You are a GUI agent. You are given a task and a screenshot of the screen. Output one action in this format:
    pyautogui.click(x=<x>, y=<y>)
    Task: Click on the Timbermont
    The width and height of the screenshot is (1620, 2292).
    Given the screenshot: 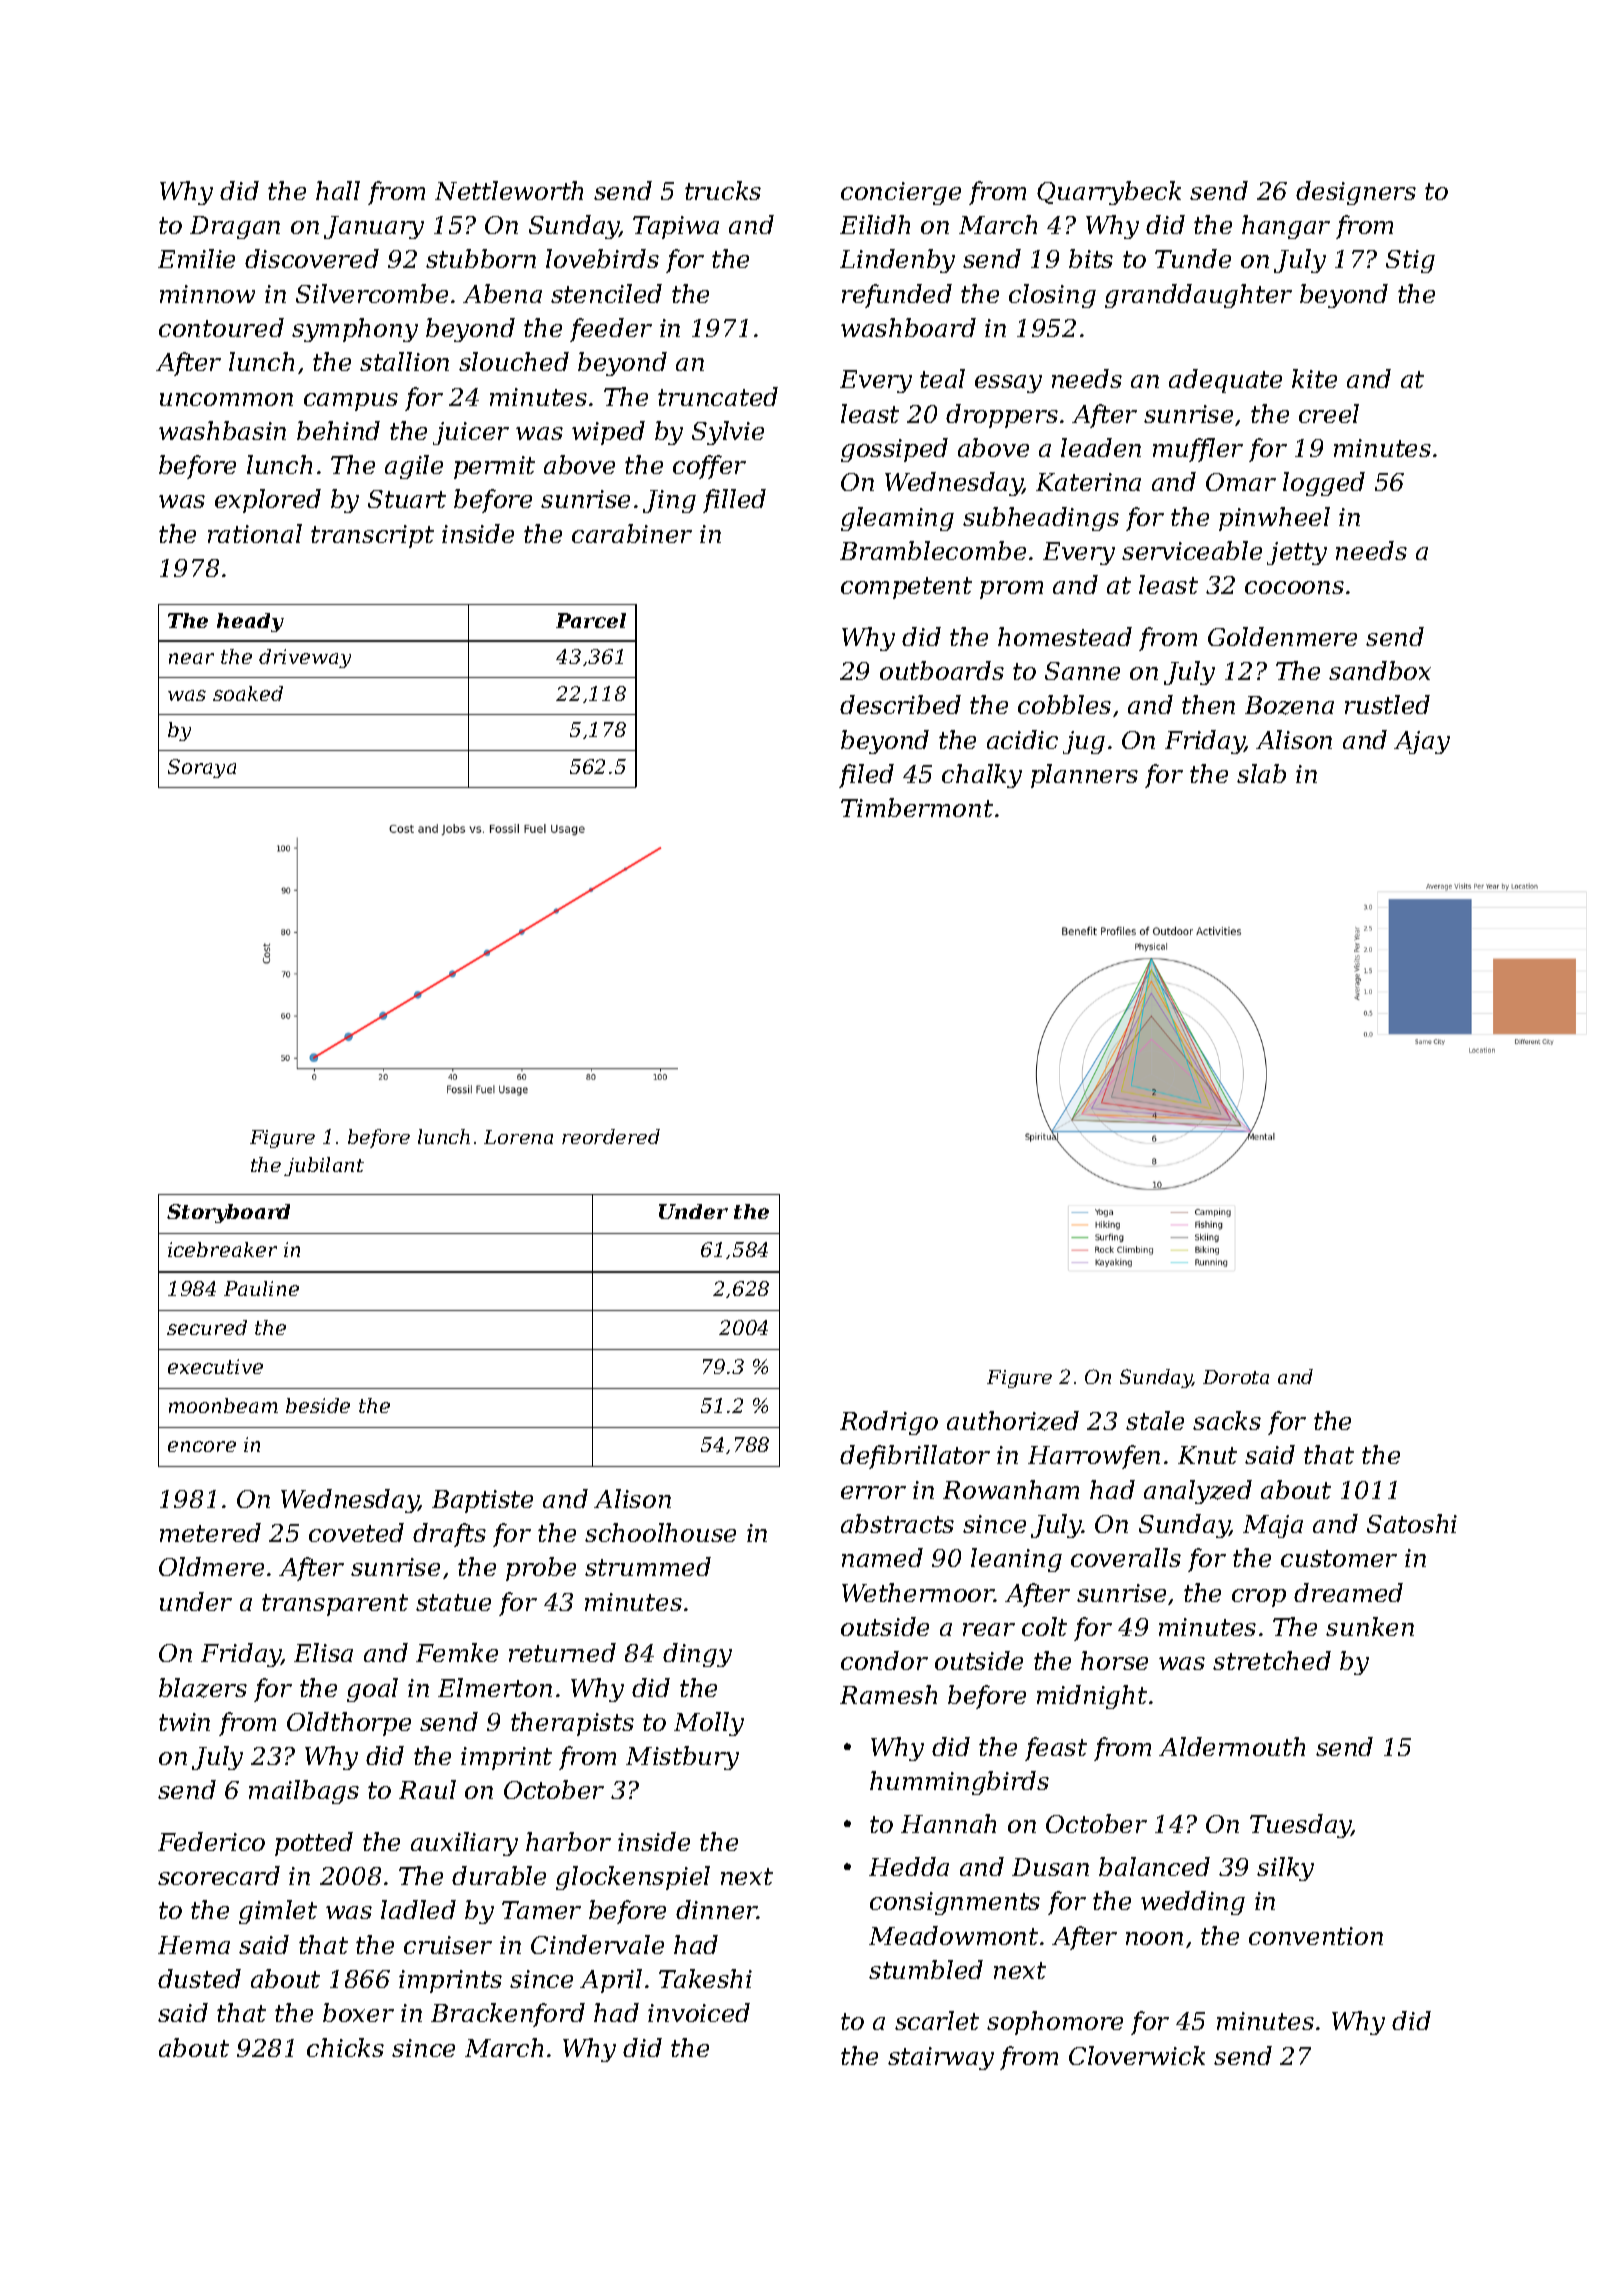 What is the action you would take?
    pyautogui.click(x=917, y=807)
